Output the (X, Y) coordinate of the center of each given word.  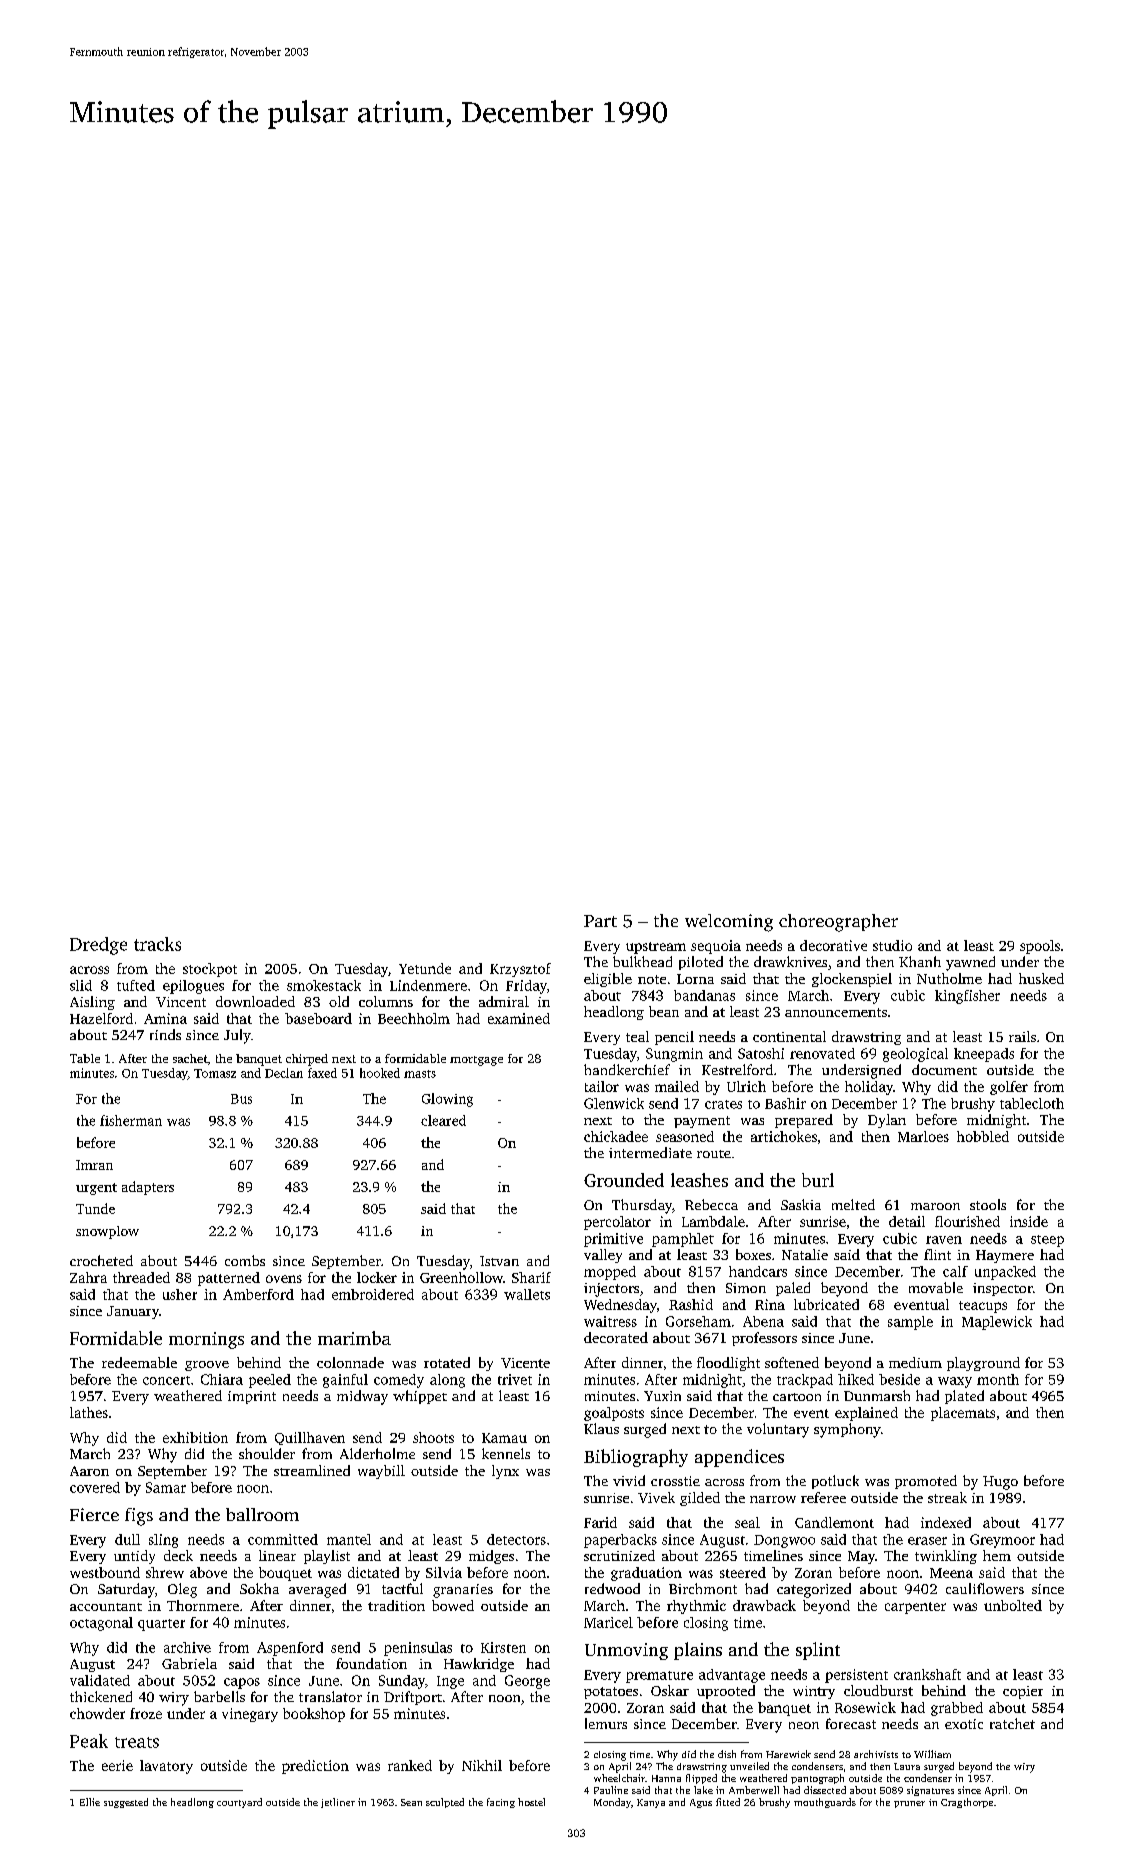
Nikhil (482, 1765)
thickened (101, 1696)
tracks (157, 944)
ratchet (1012, 1723)
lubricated (826, 1304)
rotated (447, 1362)
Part (600, 921)
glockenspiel (852, 980)
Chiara (222, 1379)
